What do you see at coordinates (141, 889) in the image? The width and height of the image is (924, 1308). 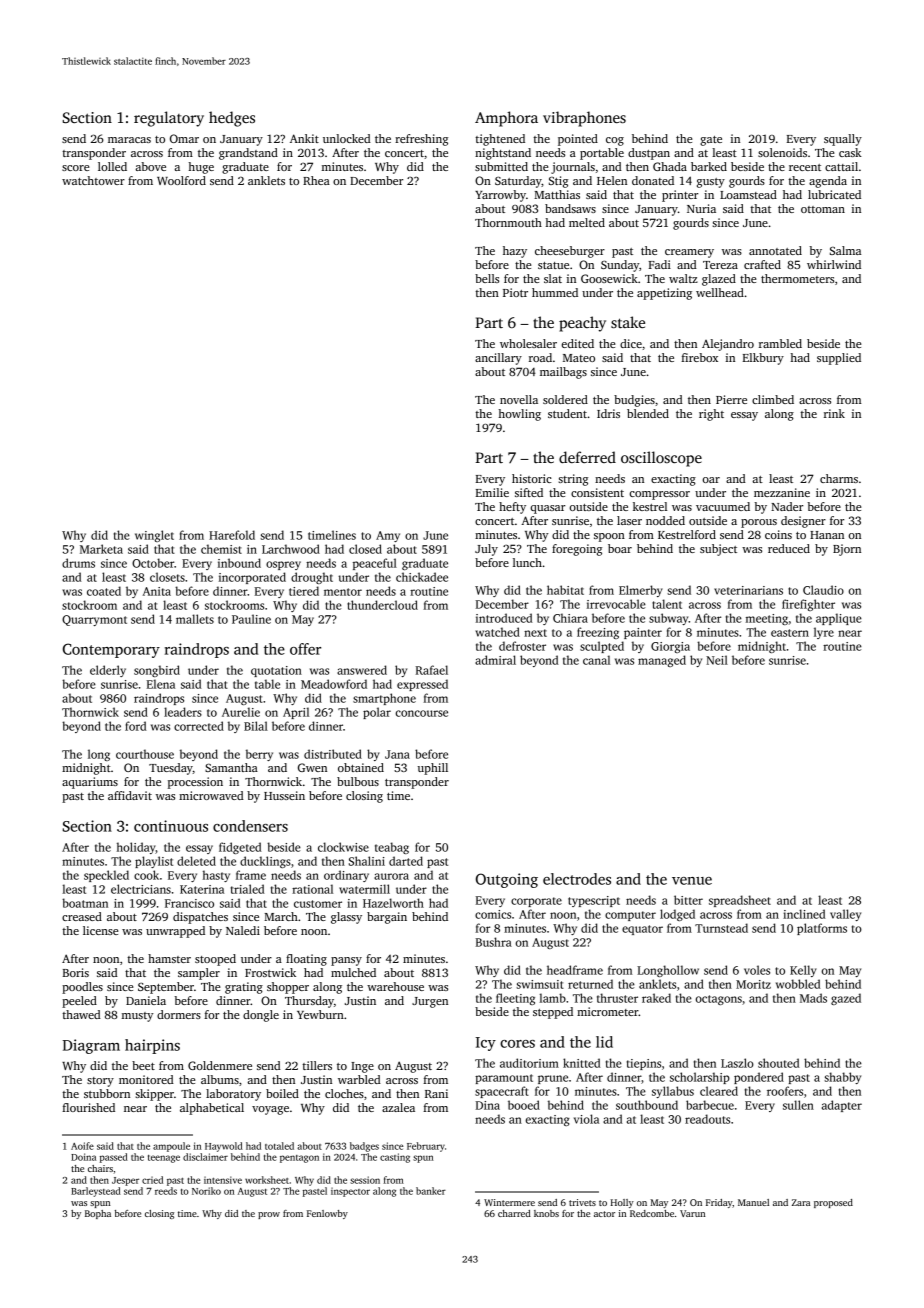 I see `electricians` at bounding box center [141, 889].
